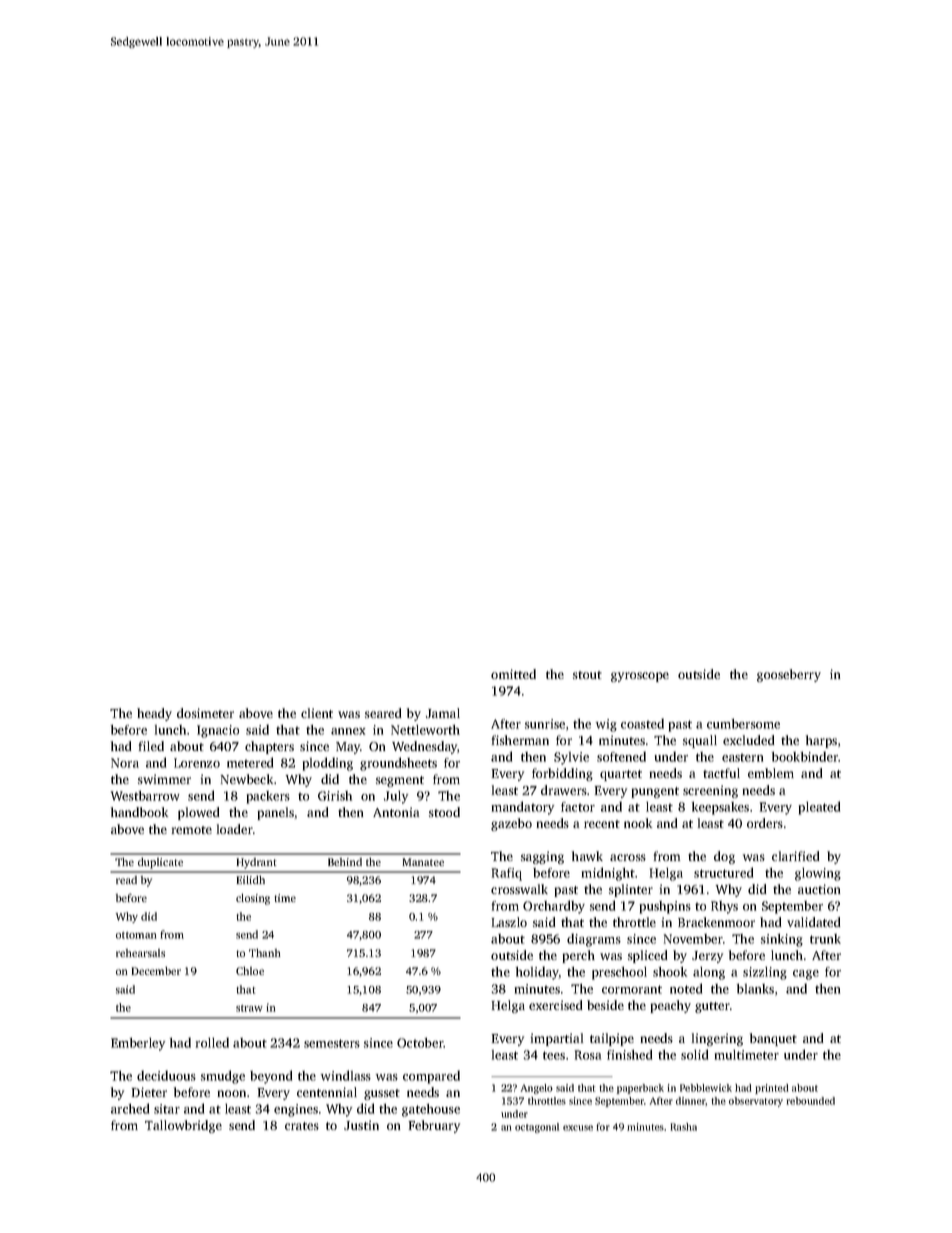 The height and width of the screenshot is (1233, 952). What do you see at coordinates (640, 677) in the screenshot?
I see `gyroscope` at bounding box center [640, 677].
